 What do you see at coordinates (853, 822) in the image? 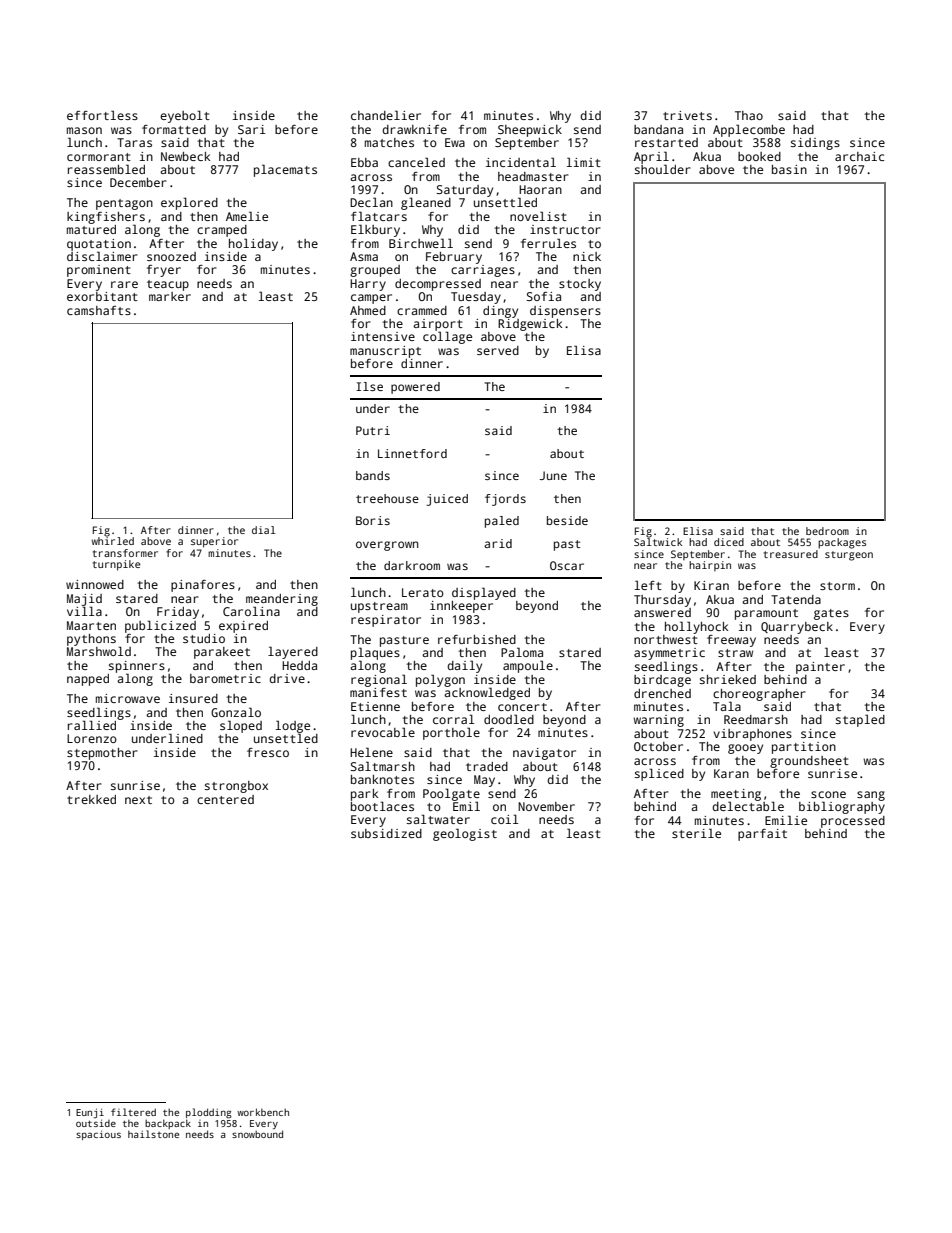
I see `processed` at bounding box center [853, 822].
